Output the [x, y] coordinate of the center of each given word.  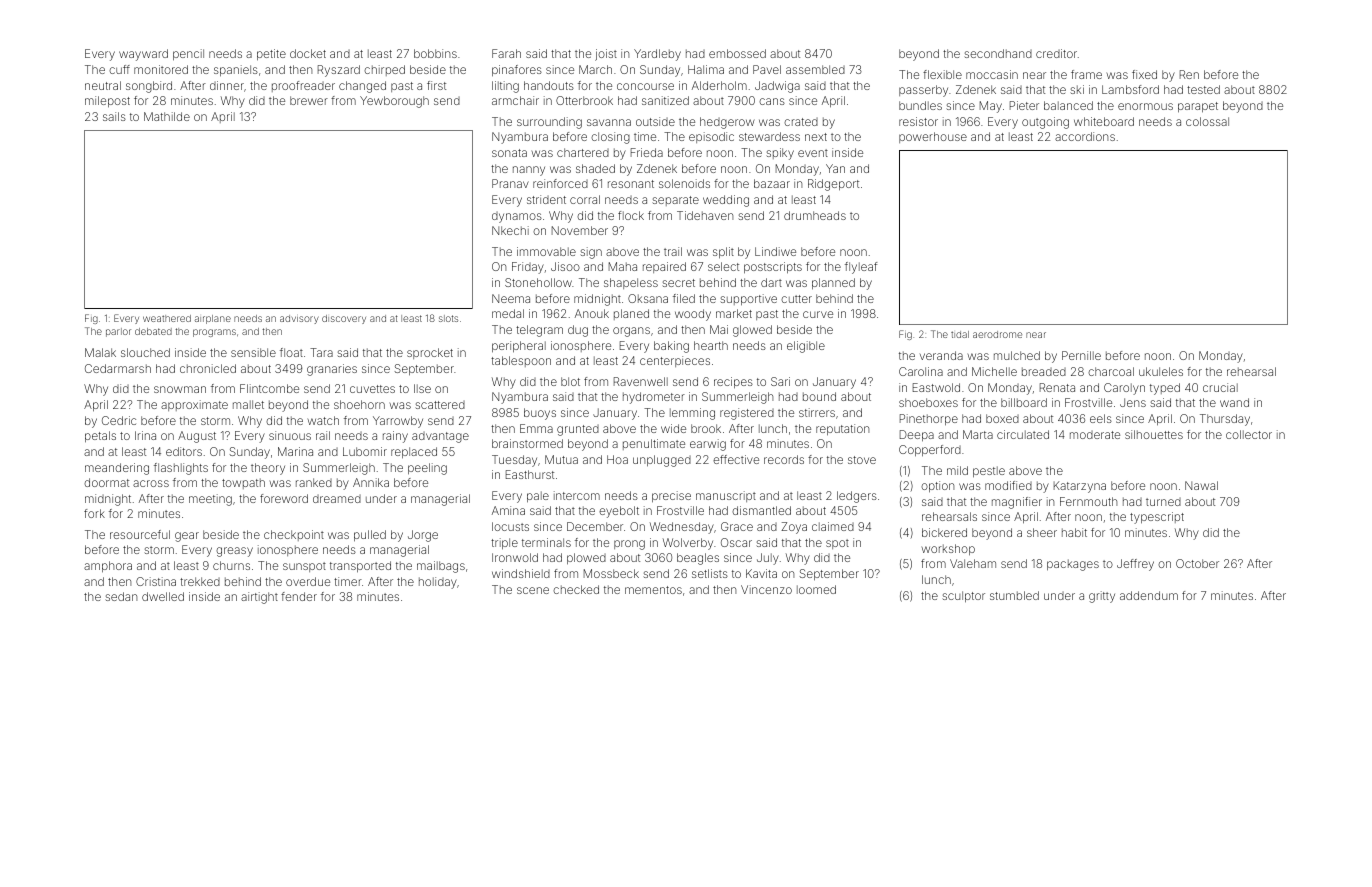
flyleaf [861, 268]
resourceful [140, 534]
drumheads [815, 215]
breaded [1044, 371]
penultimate [654, 444]
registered [747, 414]
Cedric [119, 420]
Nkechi [510, 230]
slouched [145, 352]
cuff [119, 69]
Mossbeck [611, 573]
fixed [1144, 74]
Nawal [1201, 485]
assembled [815, 69]
